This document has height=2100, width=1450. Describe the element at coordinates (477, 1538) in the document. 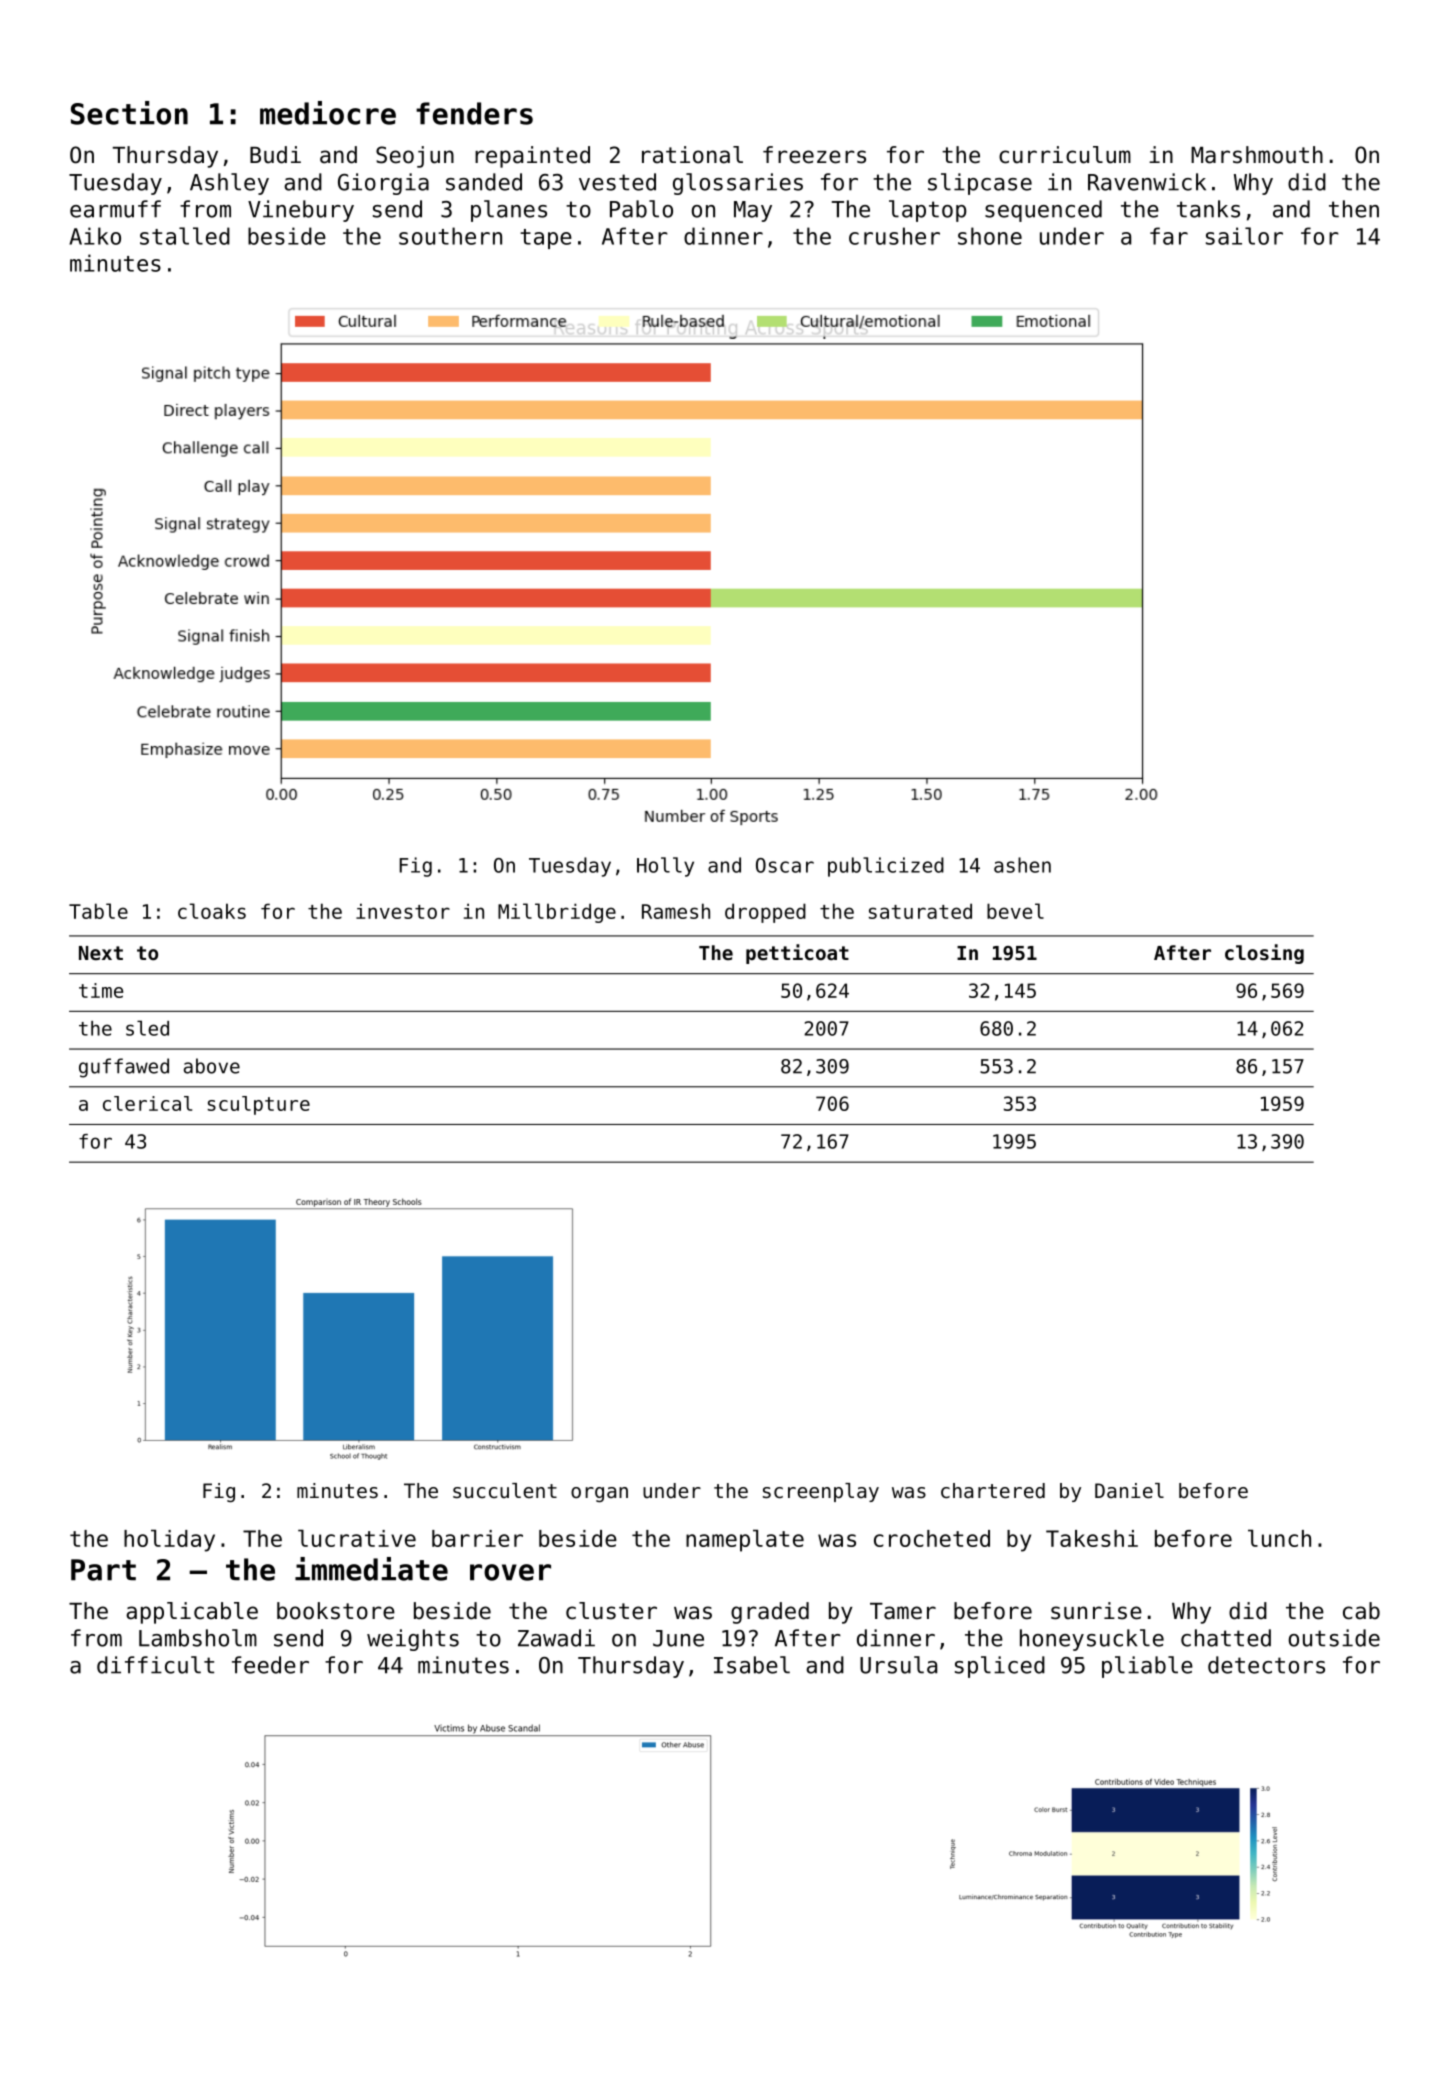

I see `barrier` at that location.
